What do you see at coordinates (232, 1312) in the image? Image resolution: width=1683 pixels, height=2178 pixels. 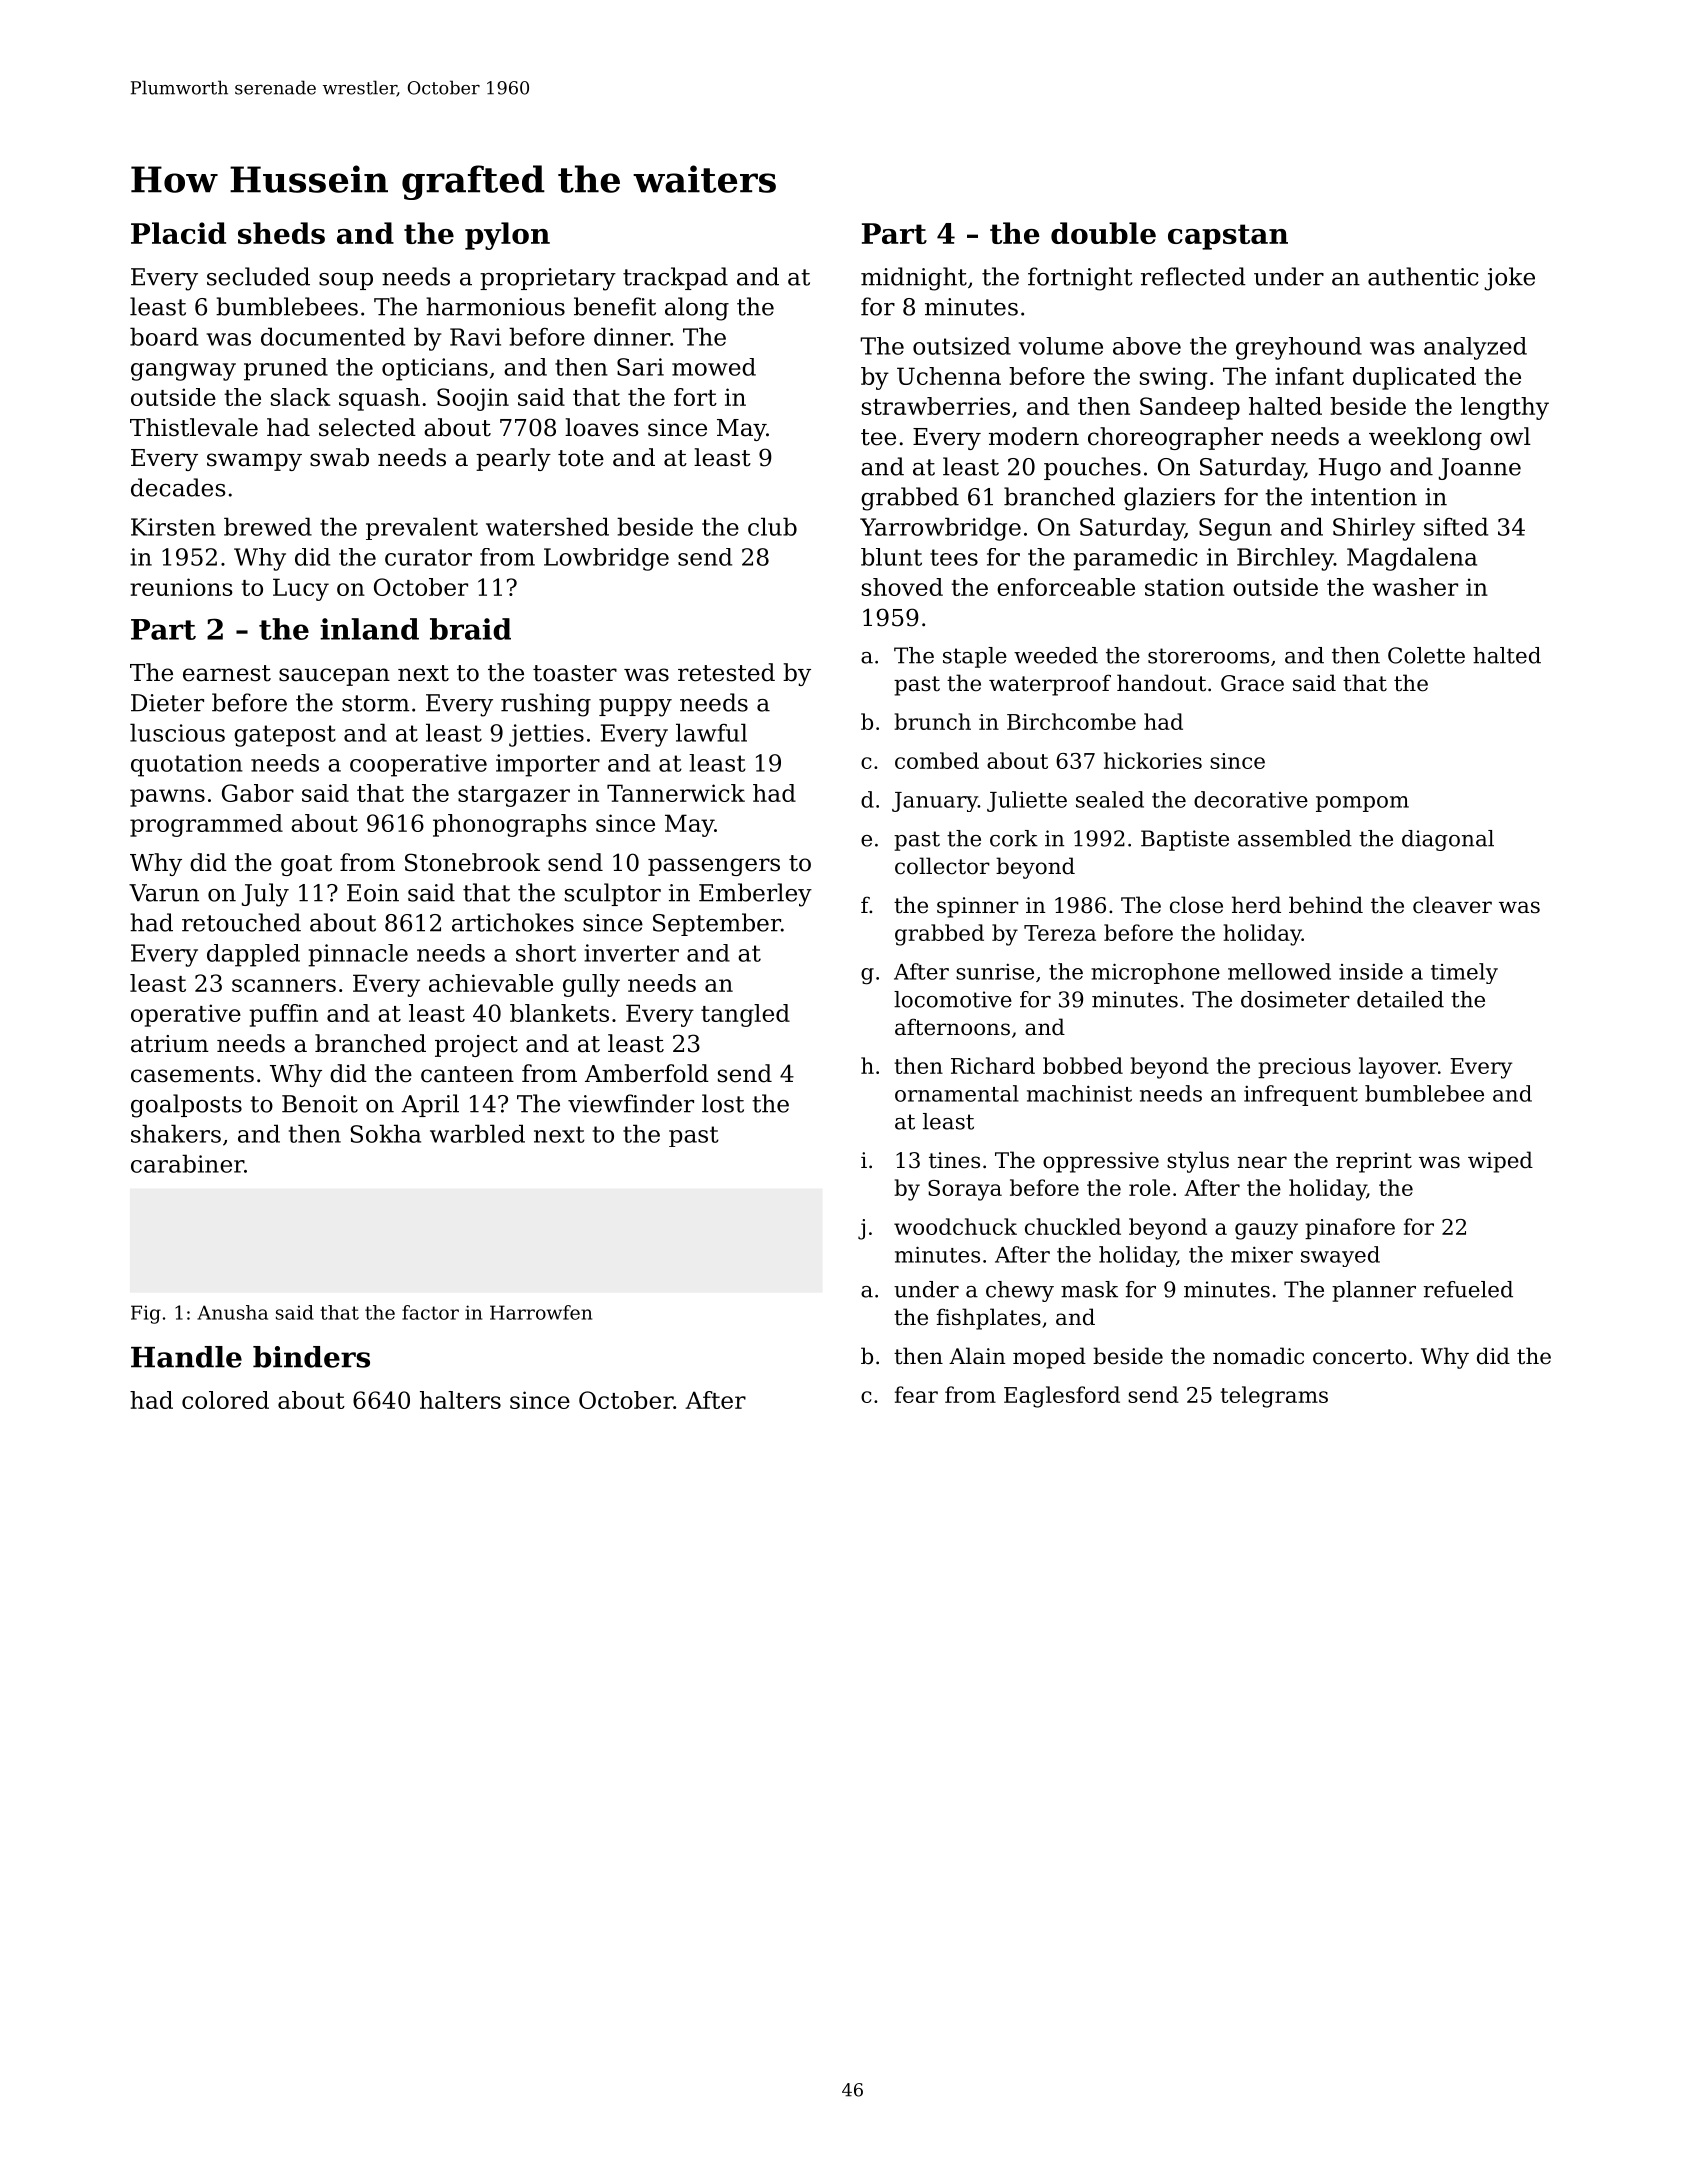 I see `Anusha` at bounding box center [232, 1312].
